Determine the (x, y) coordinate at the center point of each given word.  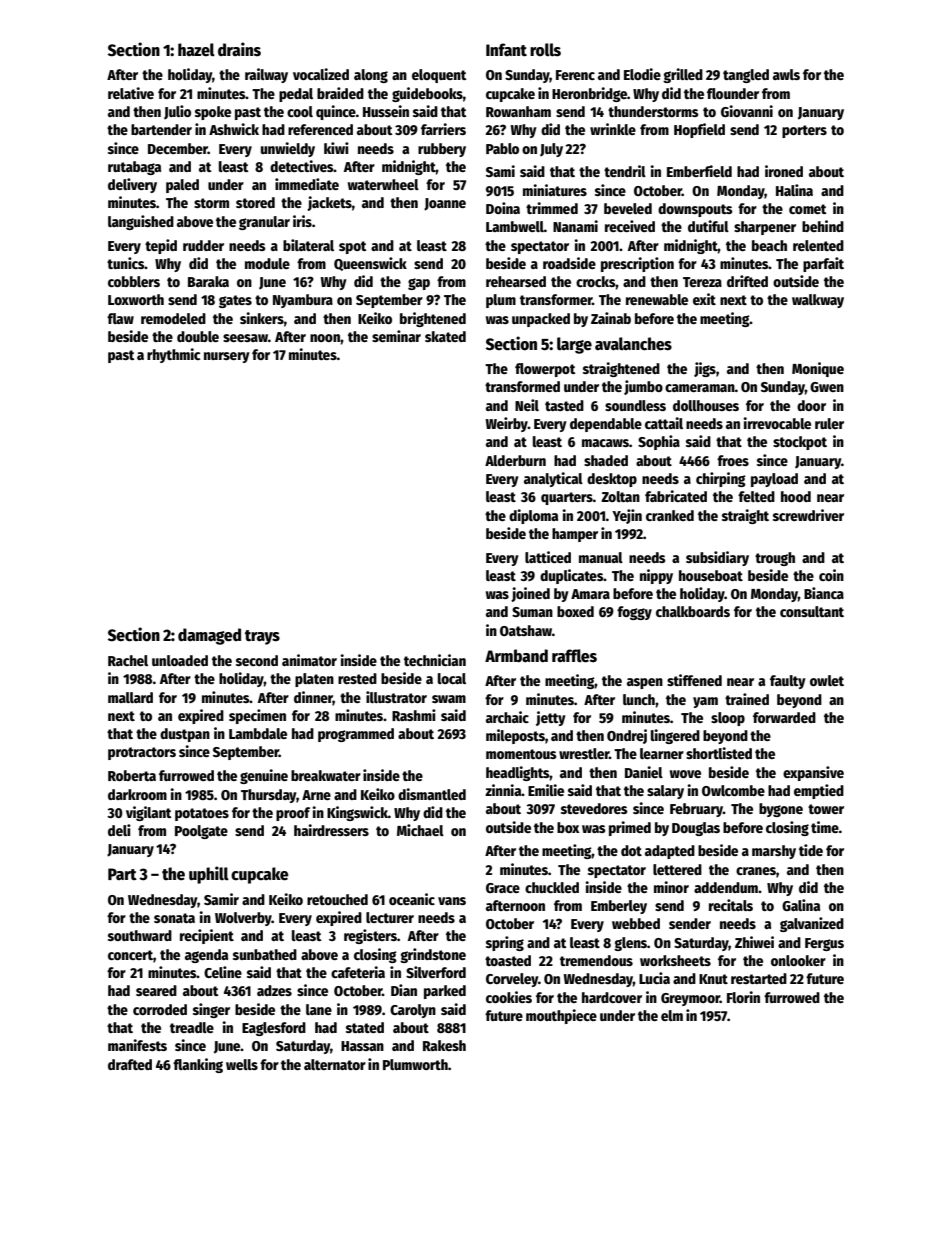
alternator (335, 1064)
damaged (209, 636)
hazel (196, 50)
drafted (130, 1064)
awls (786, 74)
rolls (545, 50)
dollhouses (706, 405)
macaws (605, 443)
